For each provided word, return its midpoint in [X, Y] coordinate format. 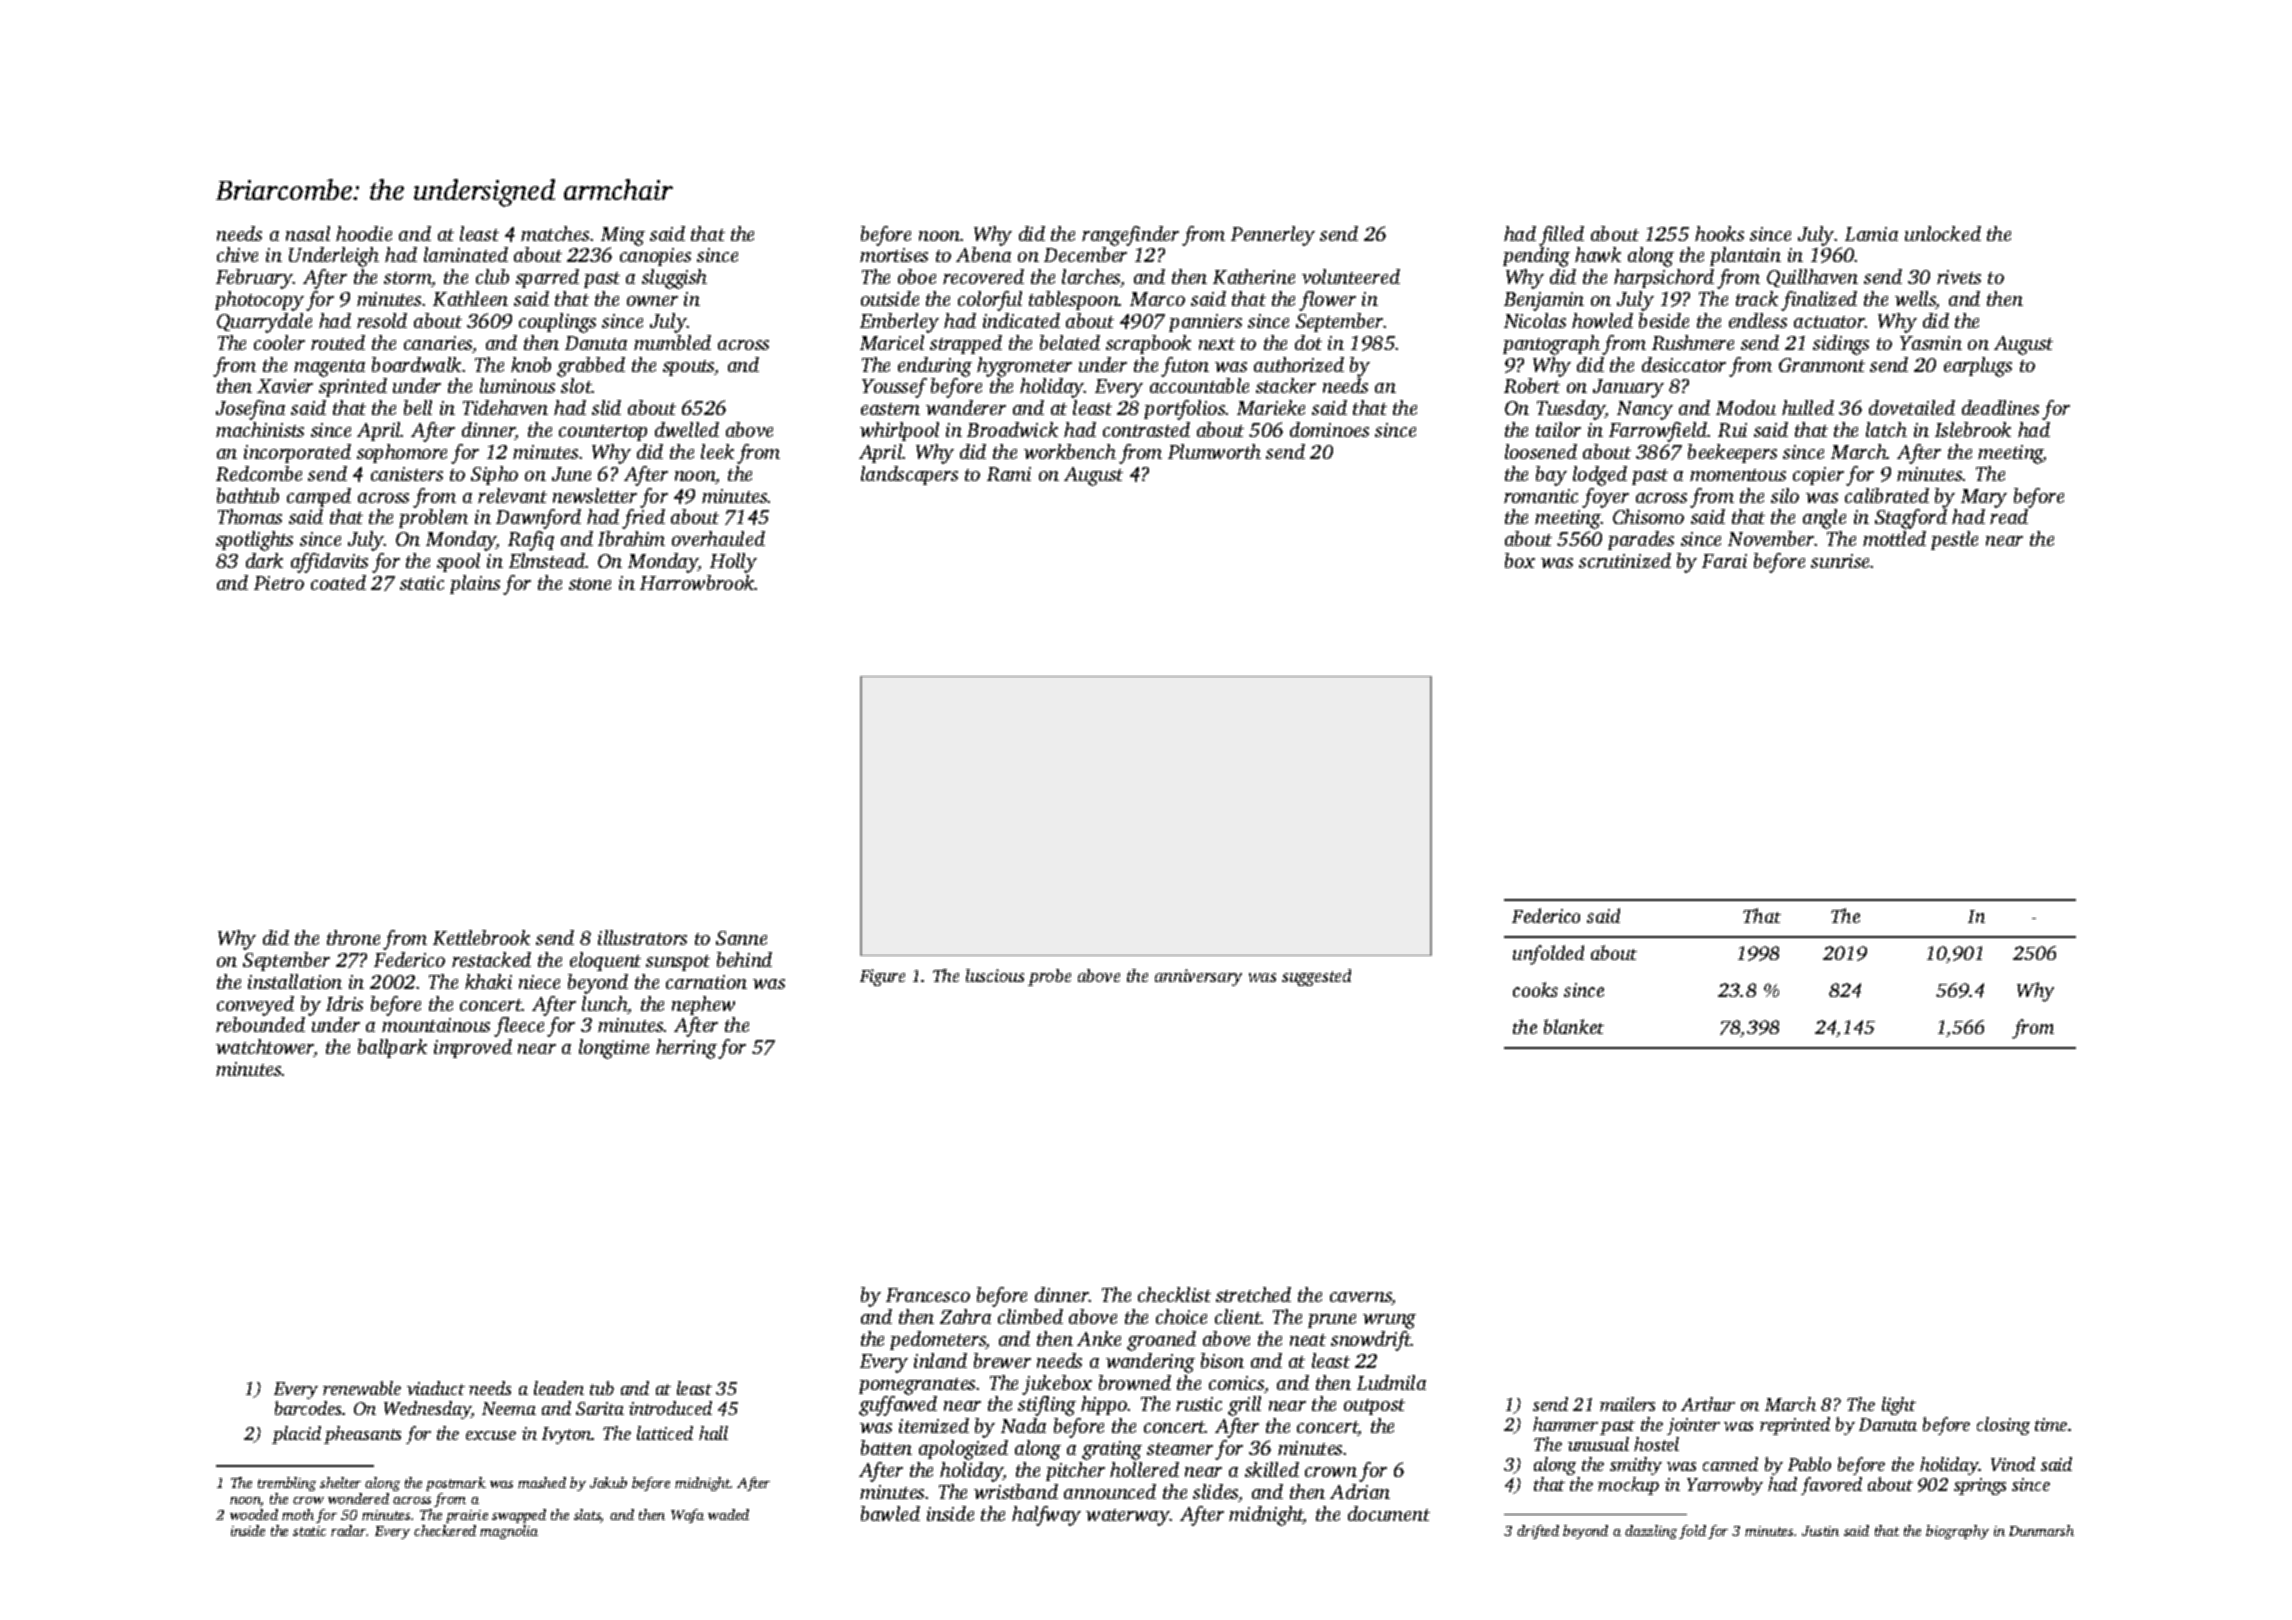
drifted [1538, 1532]
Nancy [1645, 410]
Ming [623, 236]
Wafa [687, 1516]
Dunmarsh [2041, 1530]
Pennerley [1273, 236]
